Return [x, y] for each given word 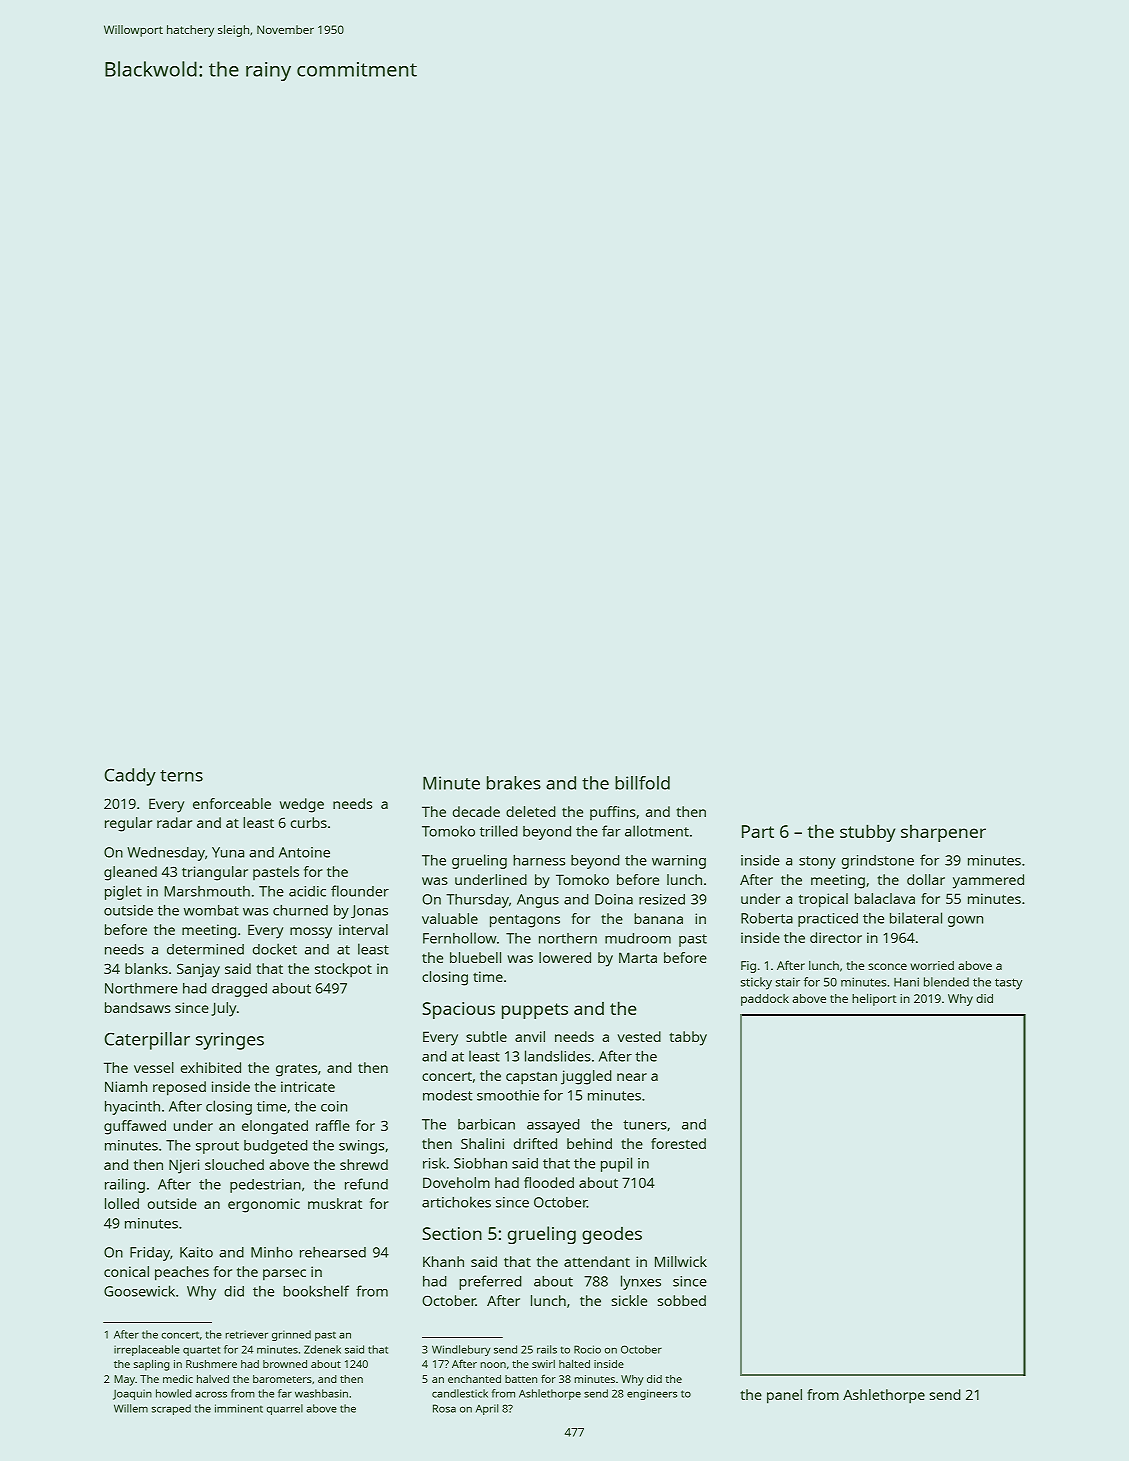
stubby [867, 833]
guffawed [135, 1127]
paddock [765, 1000]
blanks [146, 968]
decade [476, 811]
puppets [535, 1011]
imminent [239, 1408]
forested [678, 1143]
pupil [616, 1164]
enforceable [232, 803]
